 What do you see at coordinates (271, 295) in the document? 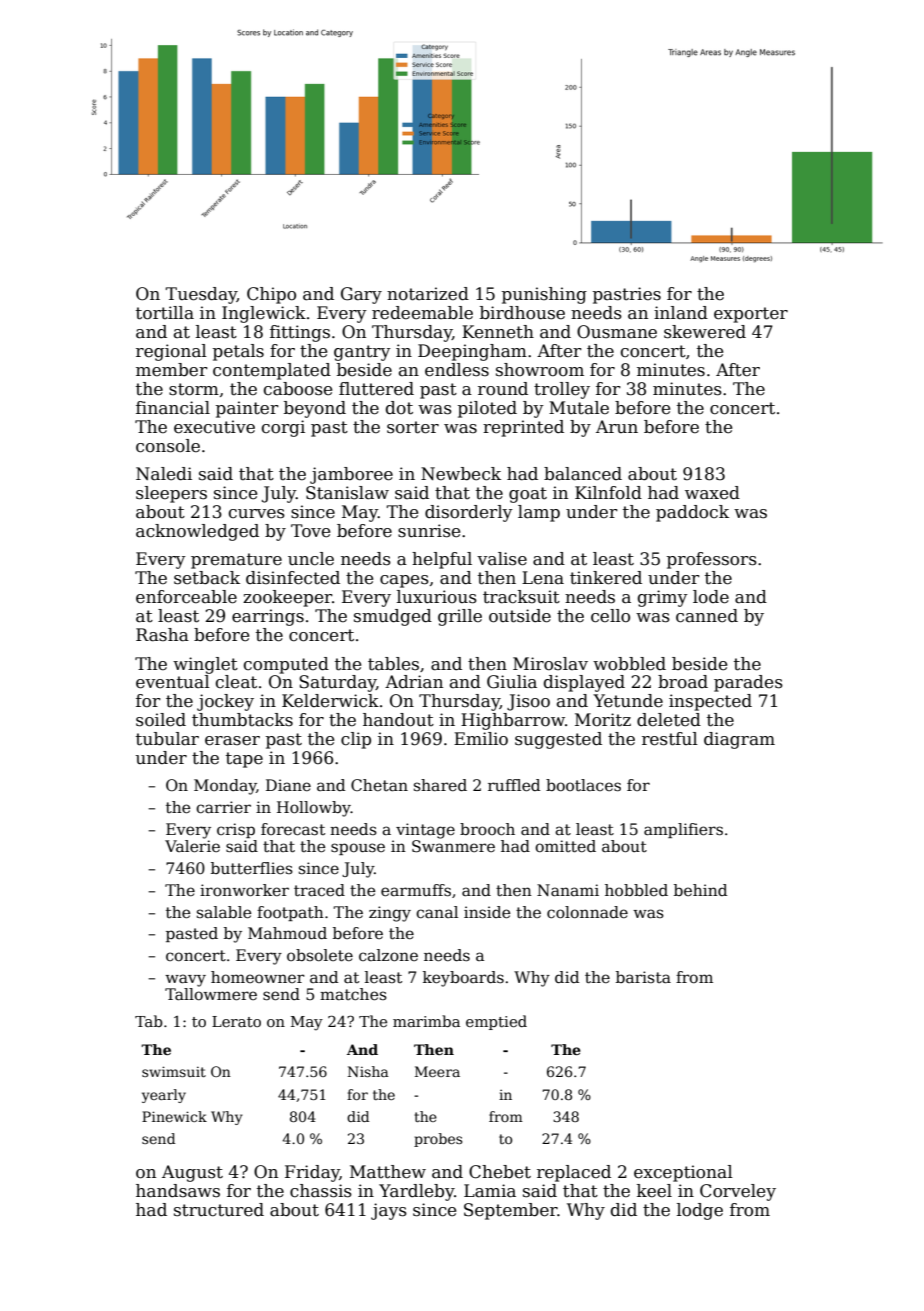
I see `Chipo` at bounding box center [271, 295].
